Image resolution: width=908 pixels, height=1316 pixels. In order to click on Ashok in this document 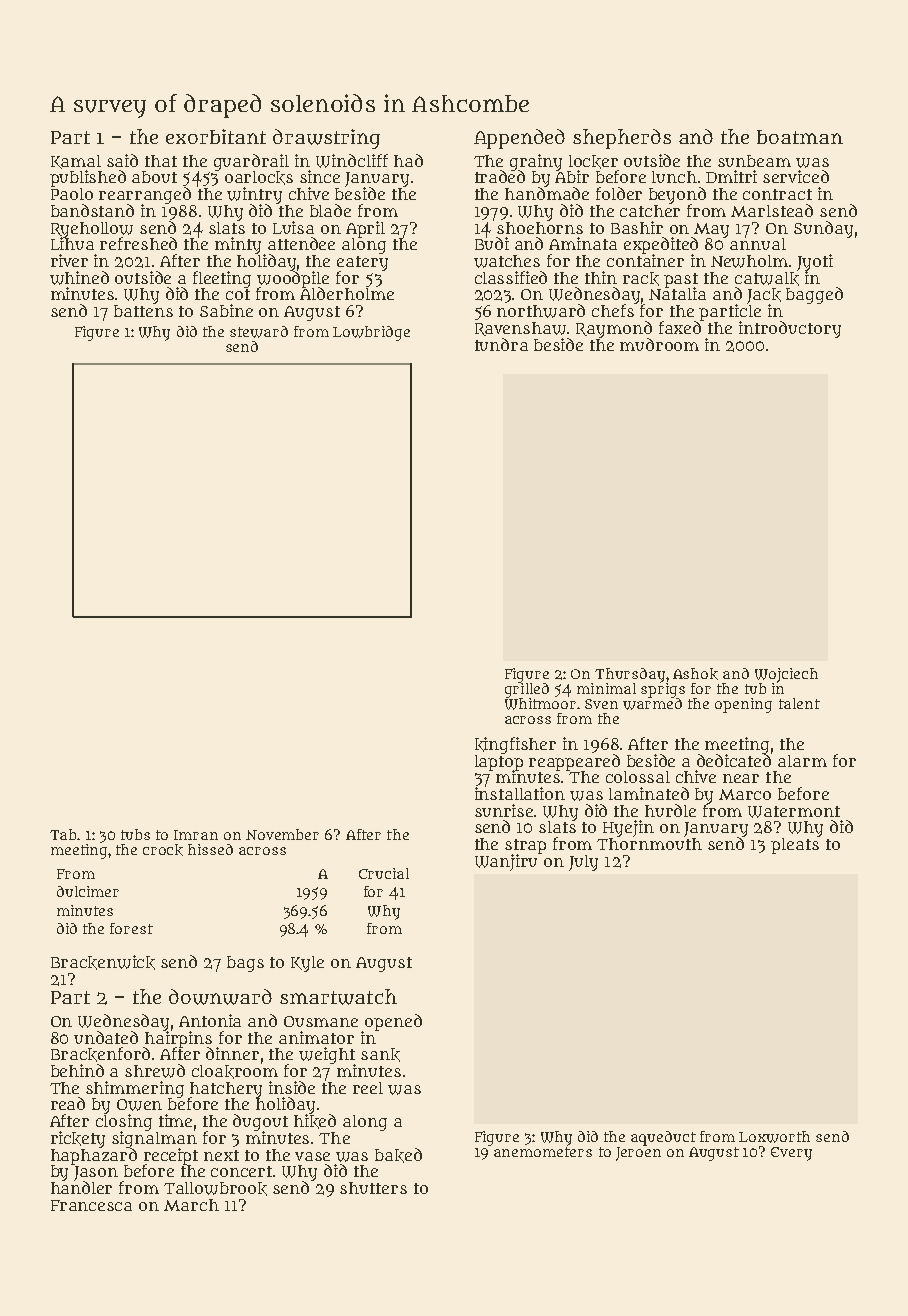, I will do `click(695, 674)`.
